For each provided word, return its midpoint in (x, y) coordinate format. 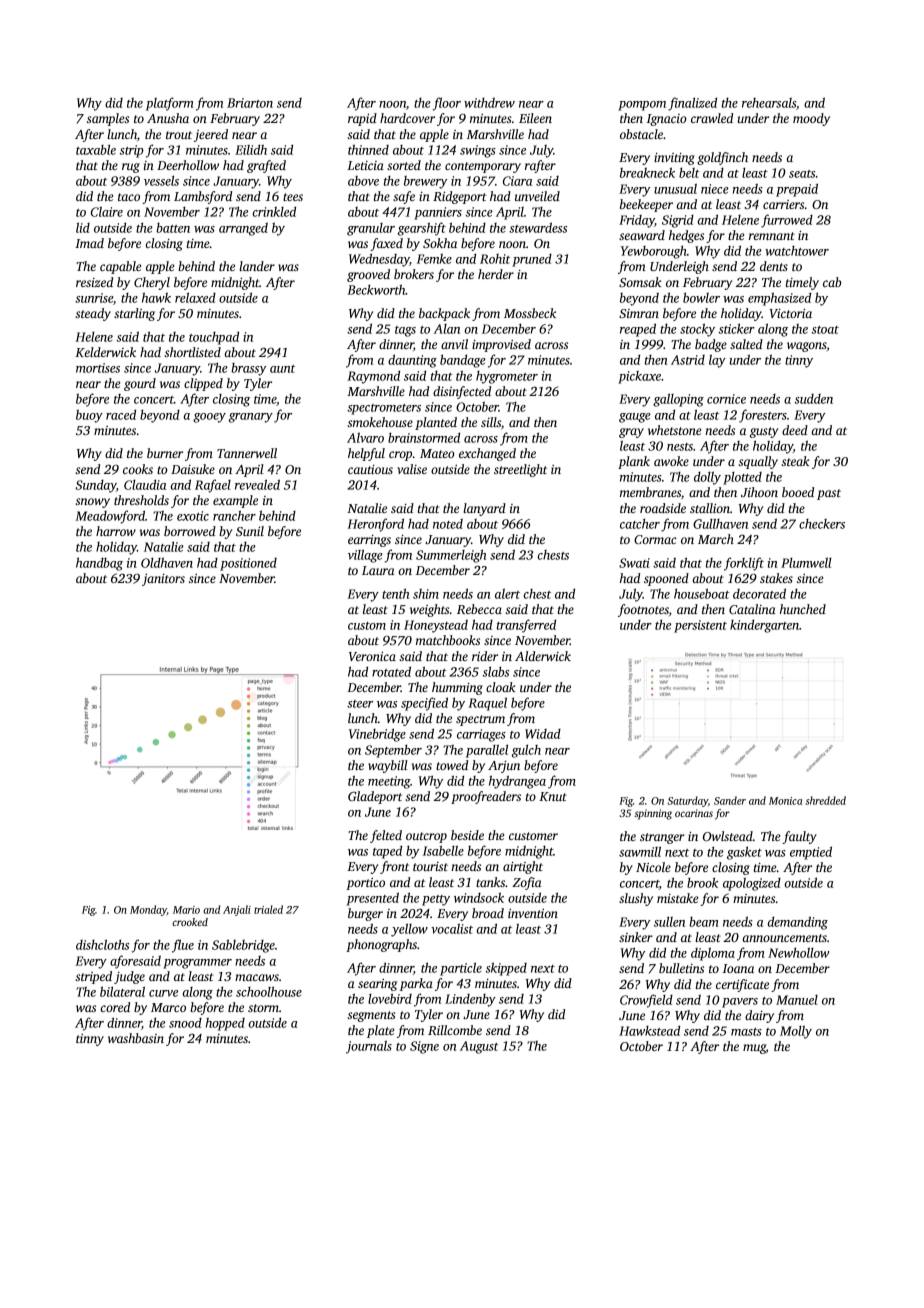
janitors (163, 580)
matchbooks (448, 640)
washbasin (136, 1038)
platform (169, 104)
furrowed (787, 221)
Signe (424, 1047)
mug (754, 1049)
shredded (825, 800)
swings (478, 151)
